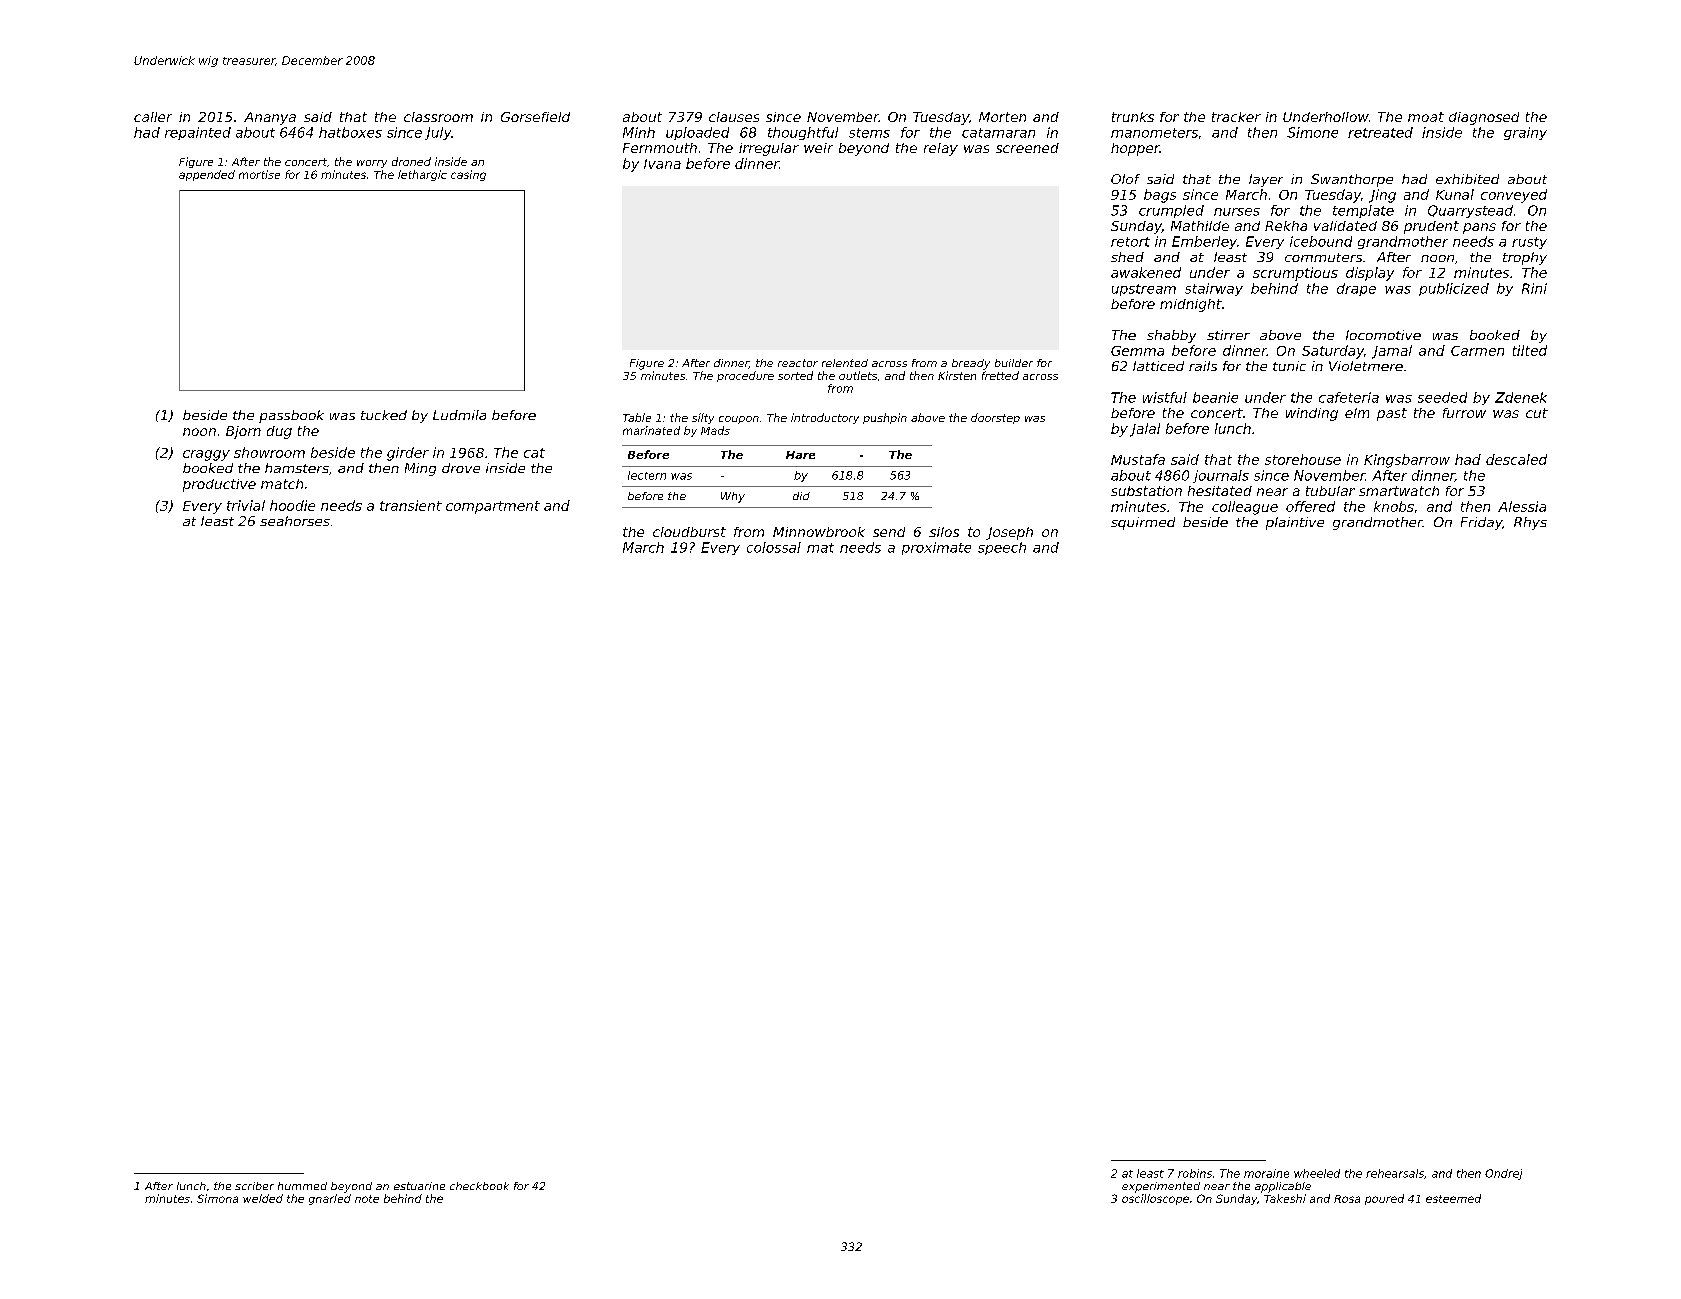 The width and height of the page is (1681, 1299). I want to click on proximate, so click(936, 548).
